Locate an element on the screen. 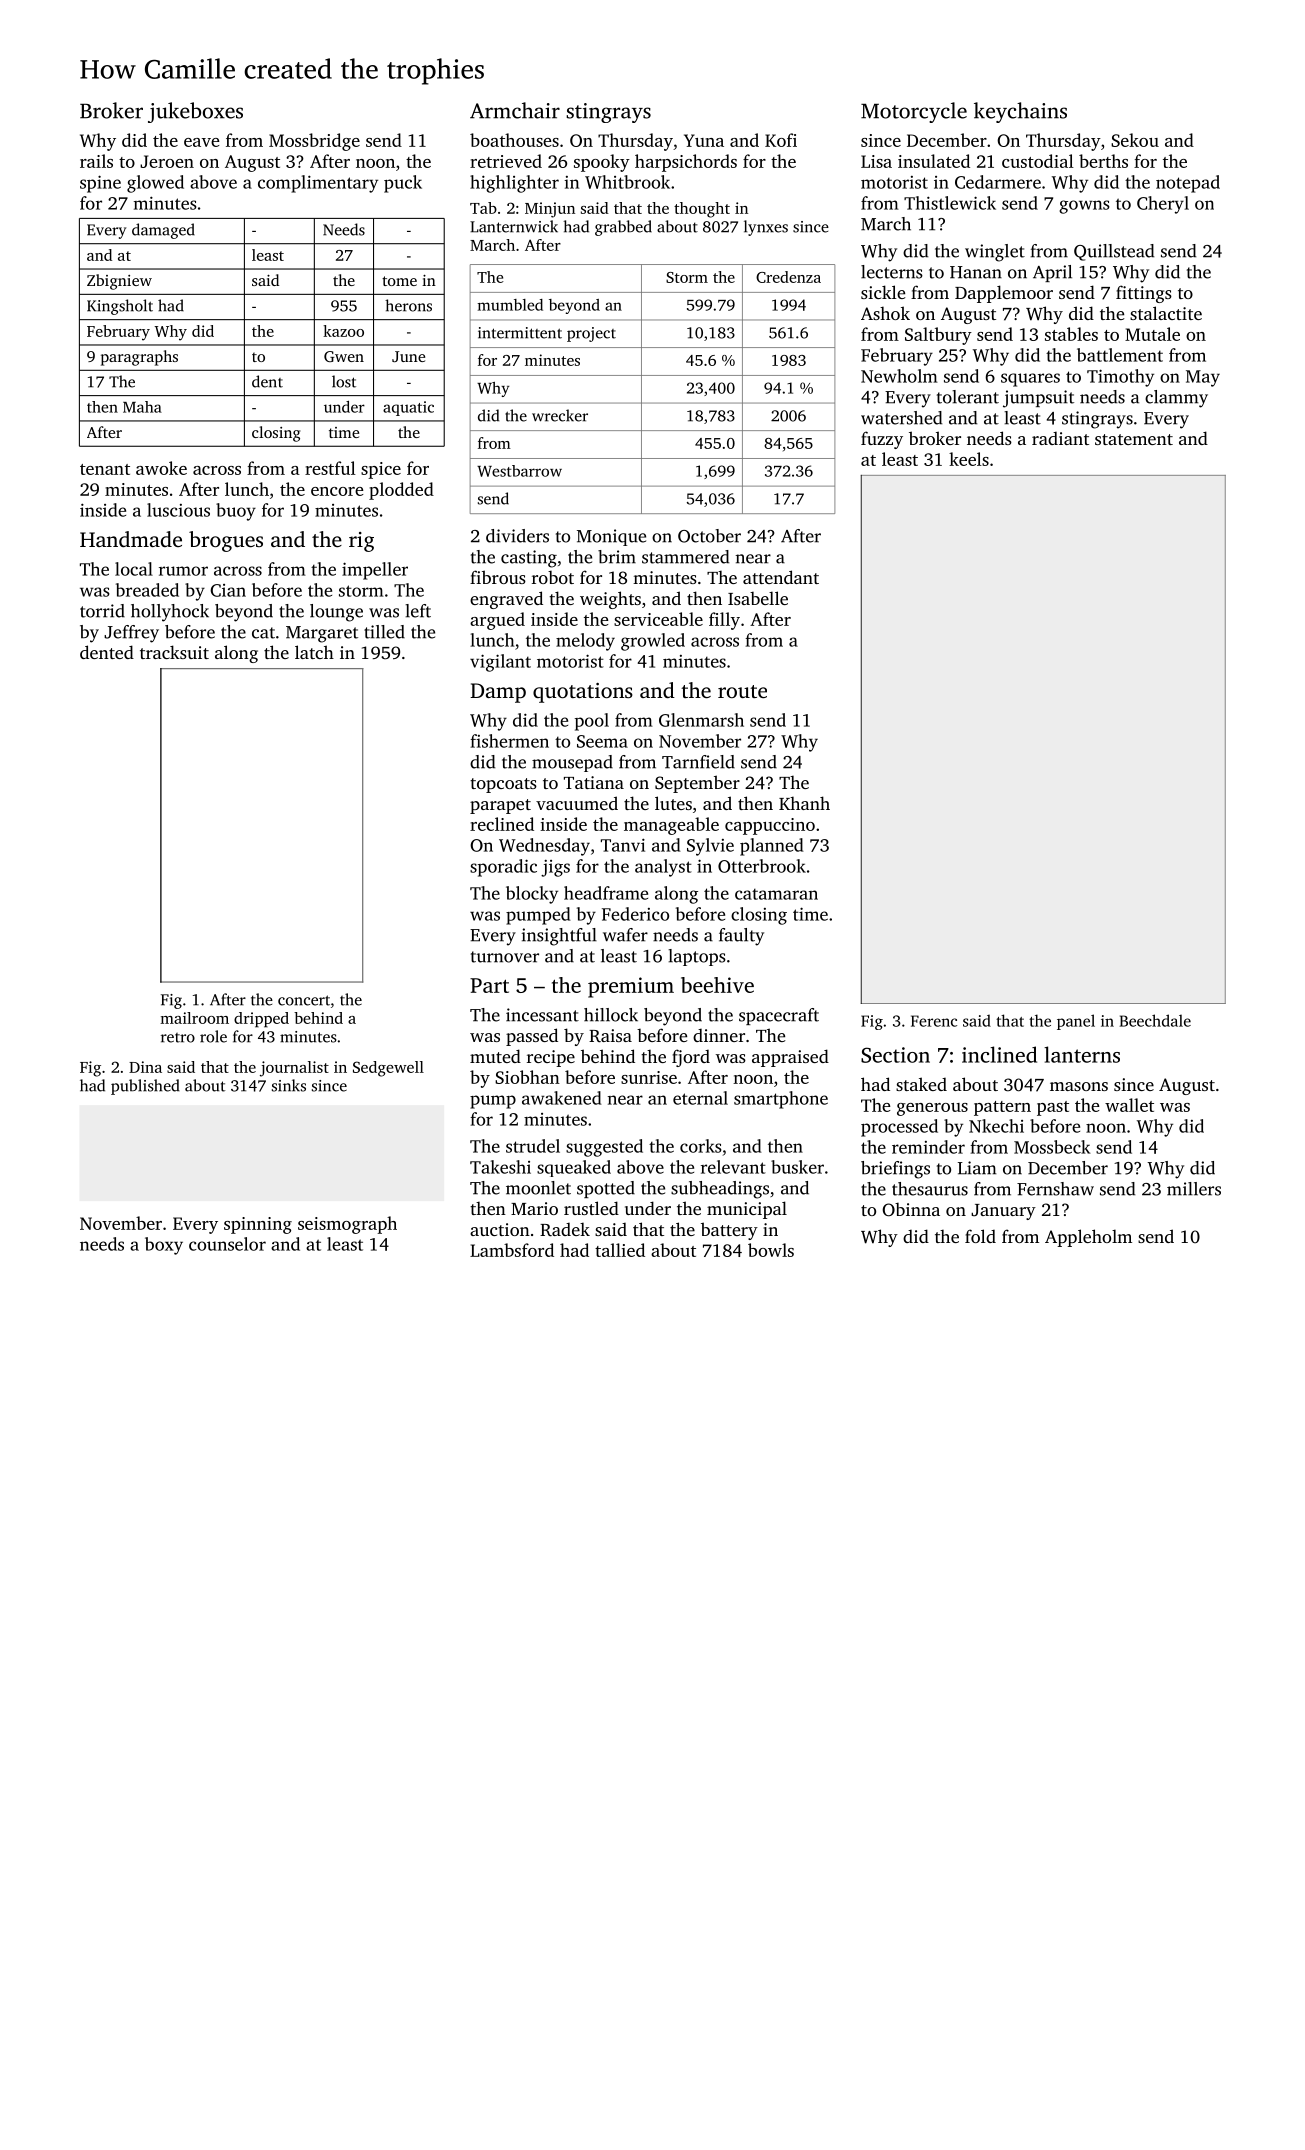  attendant is located at coordinates (781, 577).
